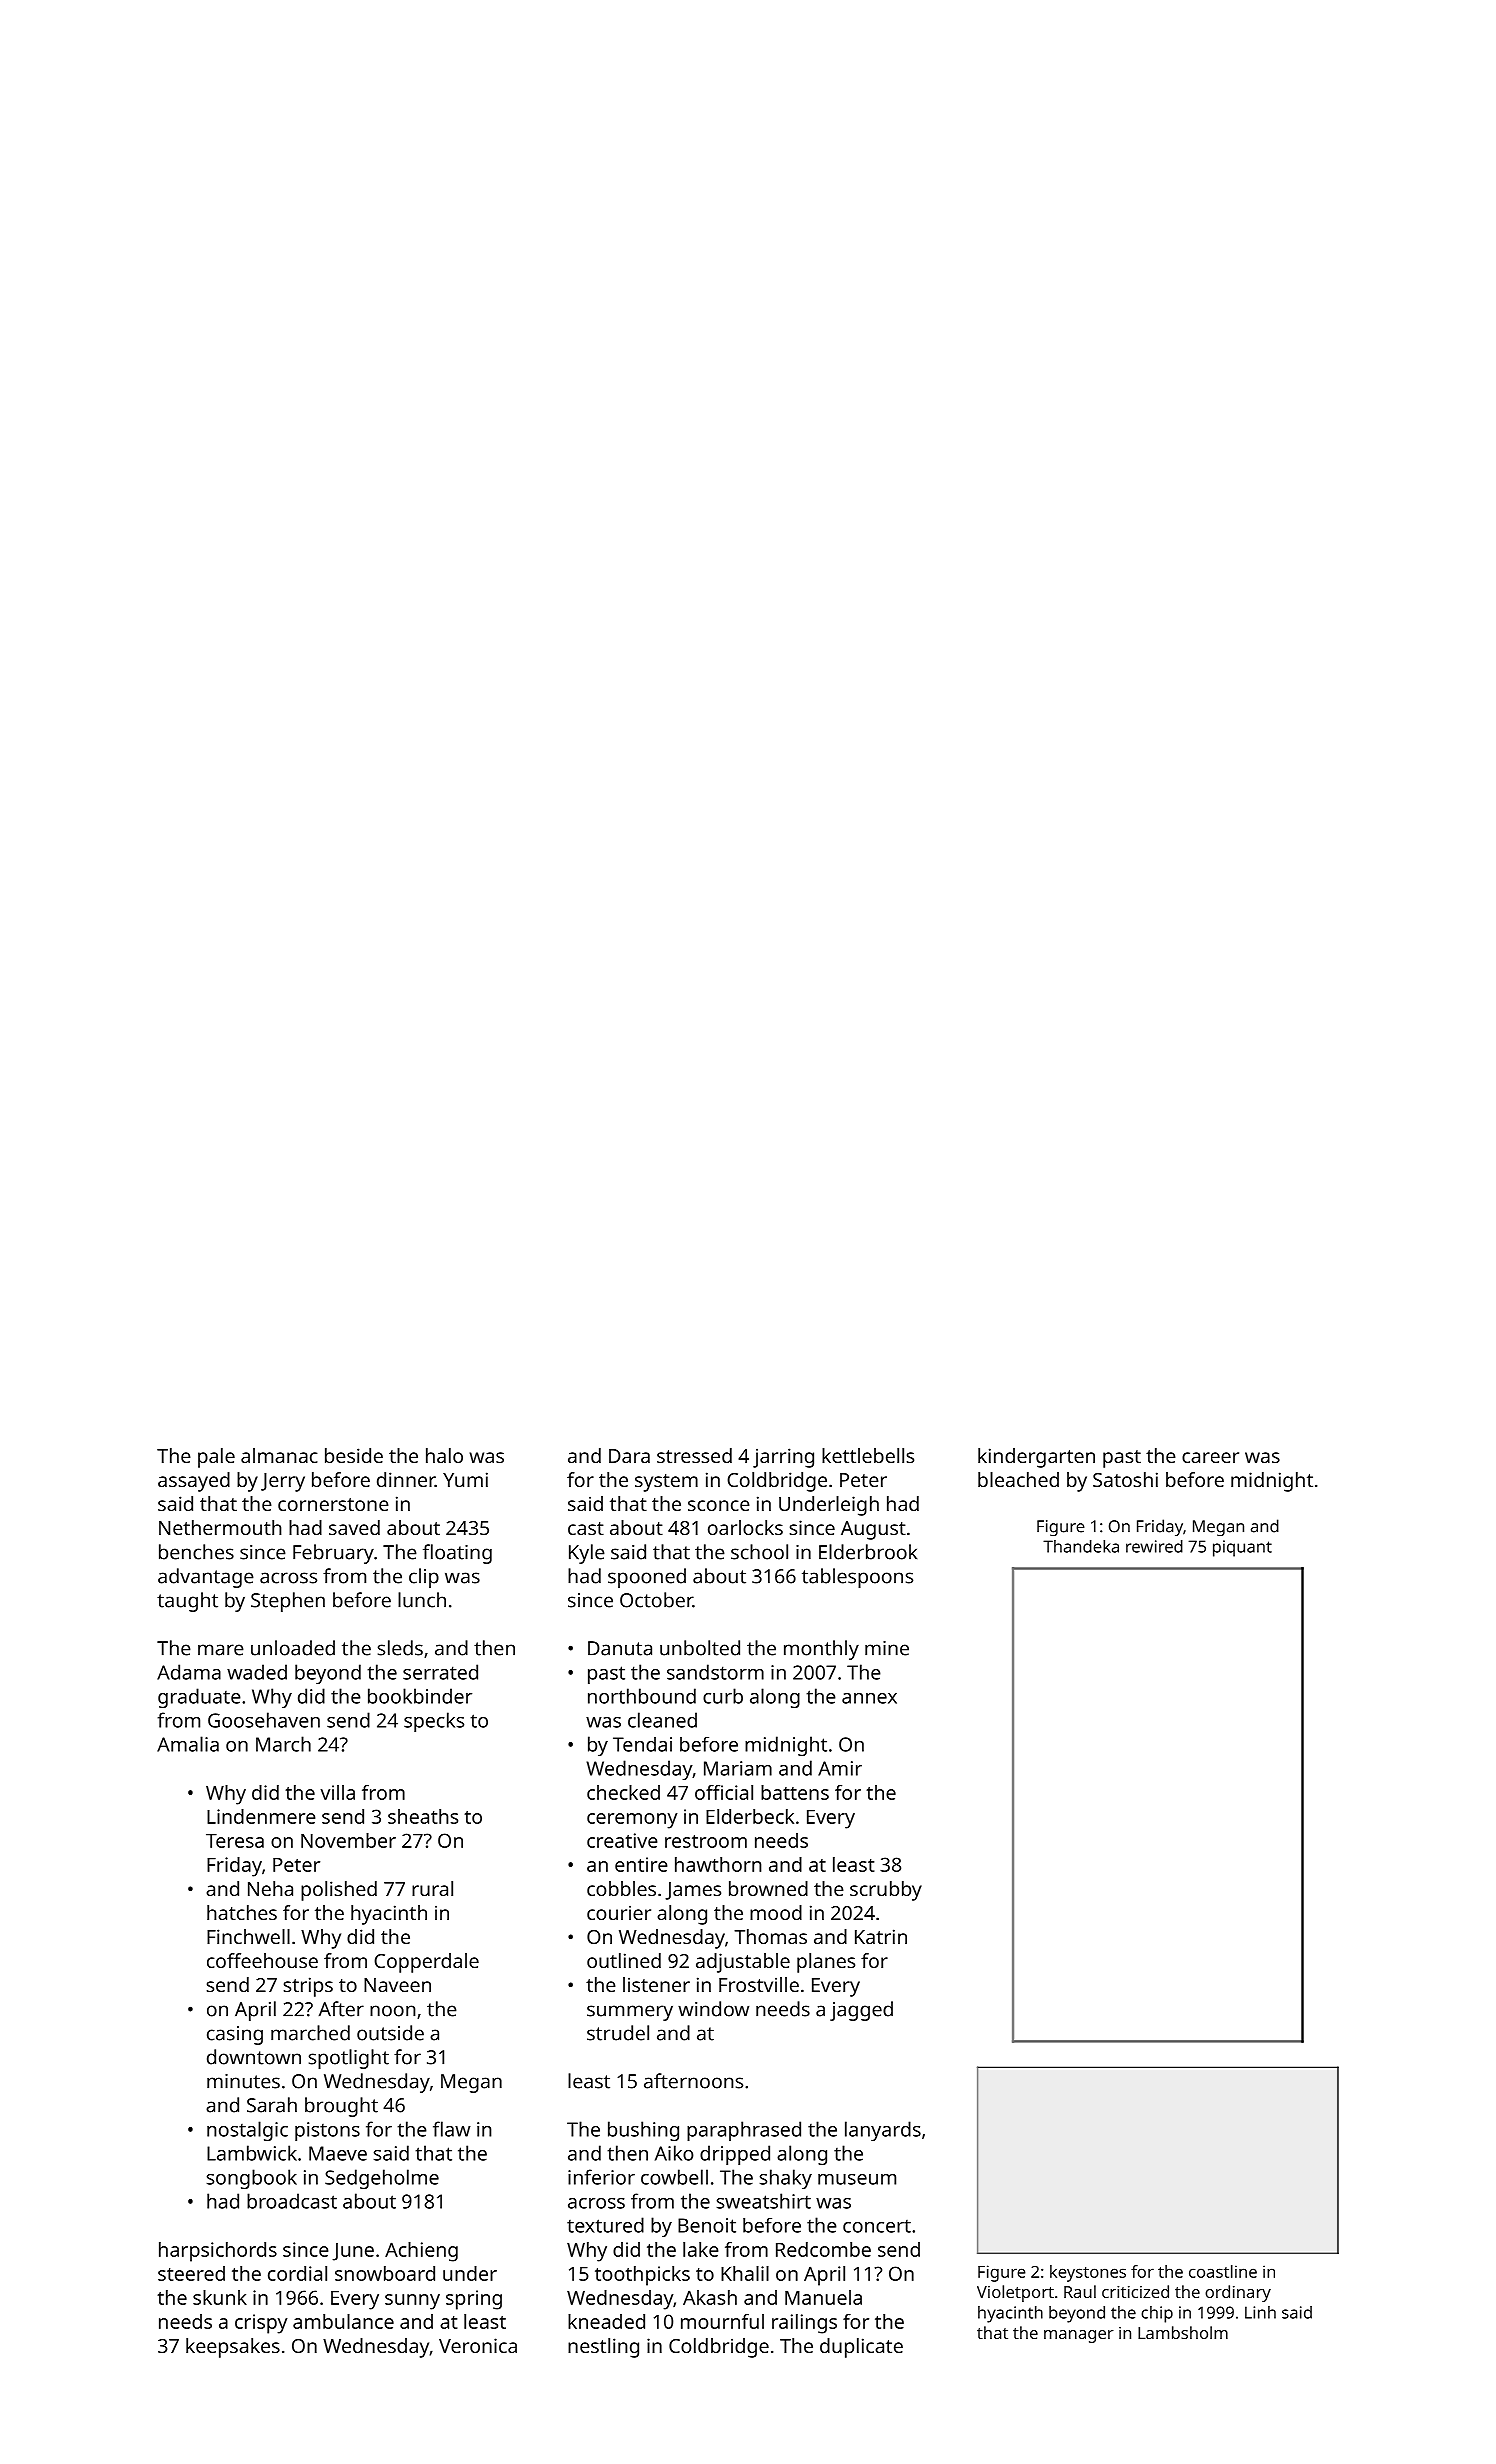 This screenshot has width=1496, height=2464. Describe the element at coordinates (883, 2131) in the screenshot. I see `lanyards` at that location.
